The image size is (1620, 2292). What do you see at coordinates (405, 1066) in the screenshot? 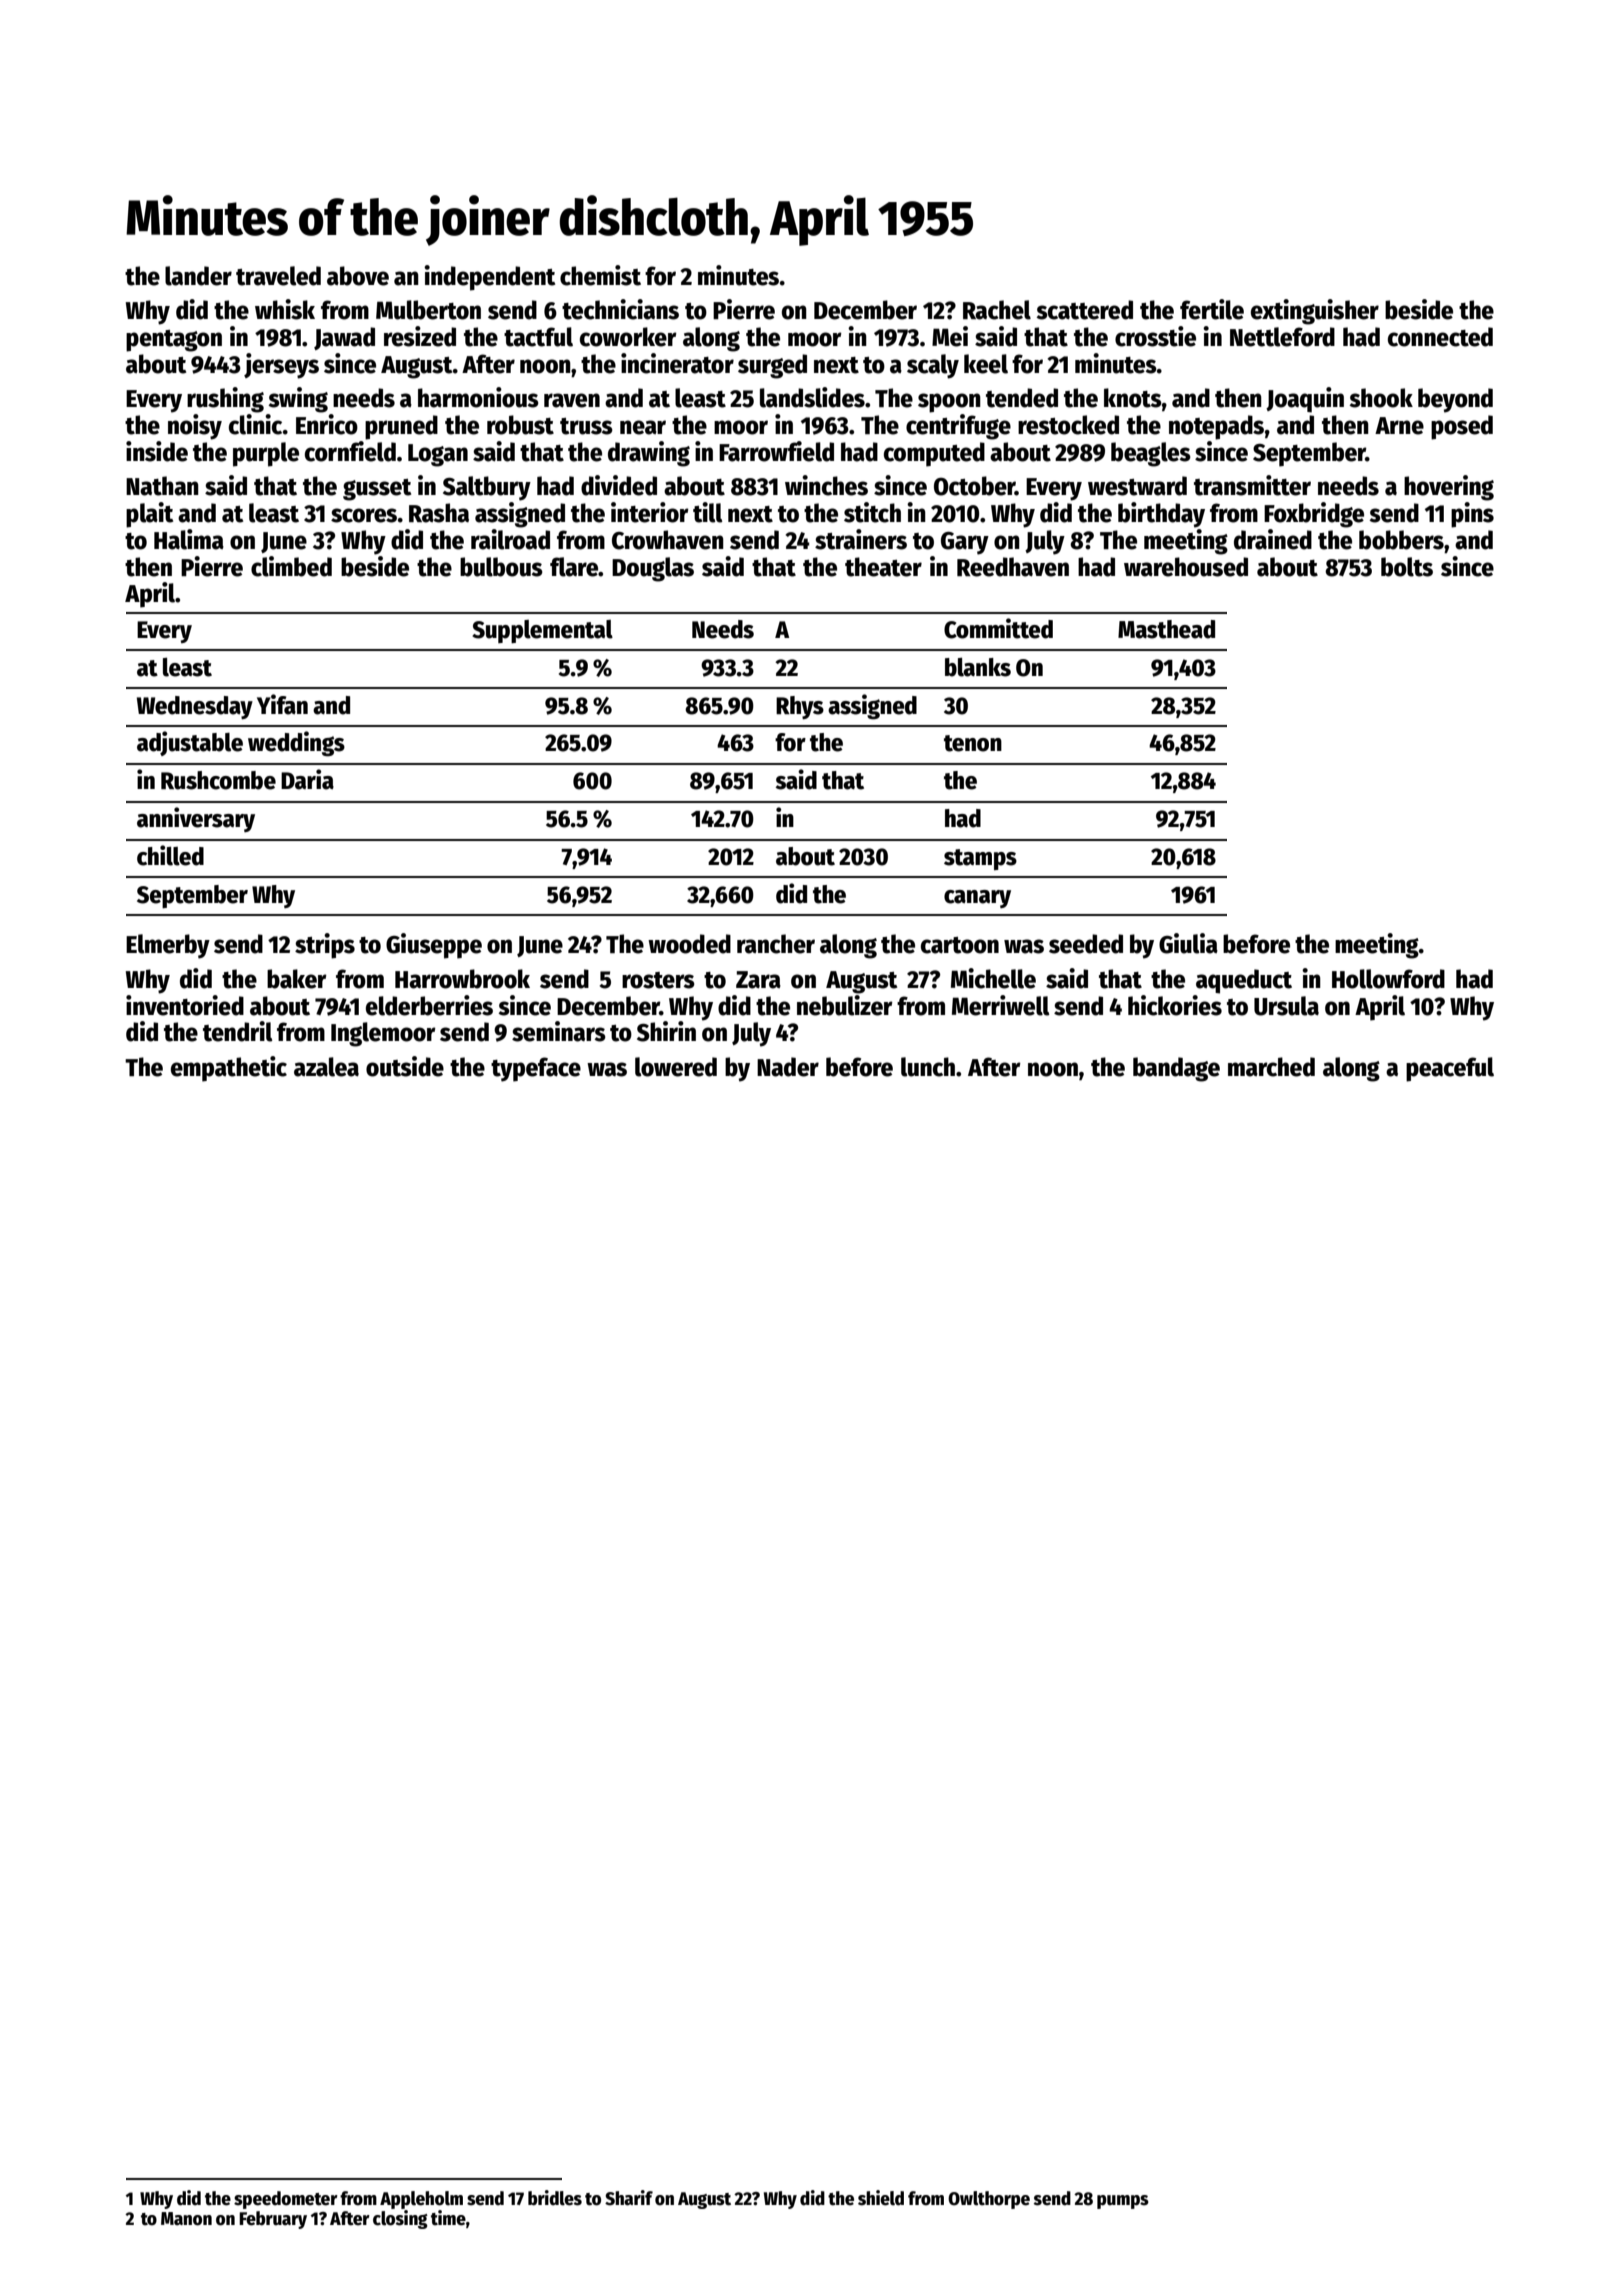
I see `outside` at bounding box center [405, 1066].
